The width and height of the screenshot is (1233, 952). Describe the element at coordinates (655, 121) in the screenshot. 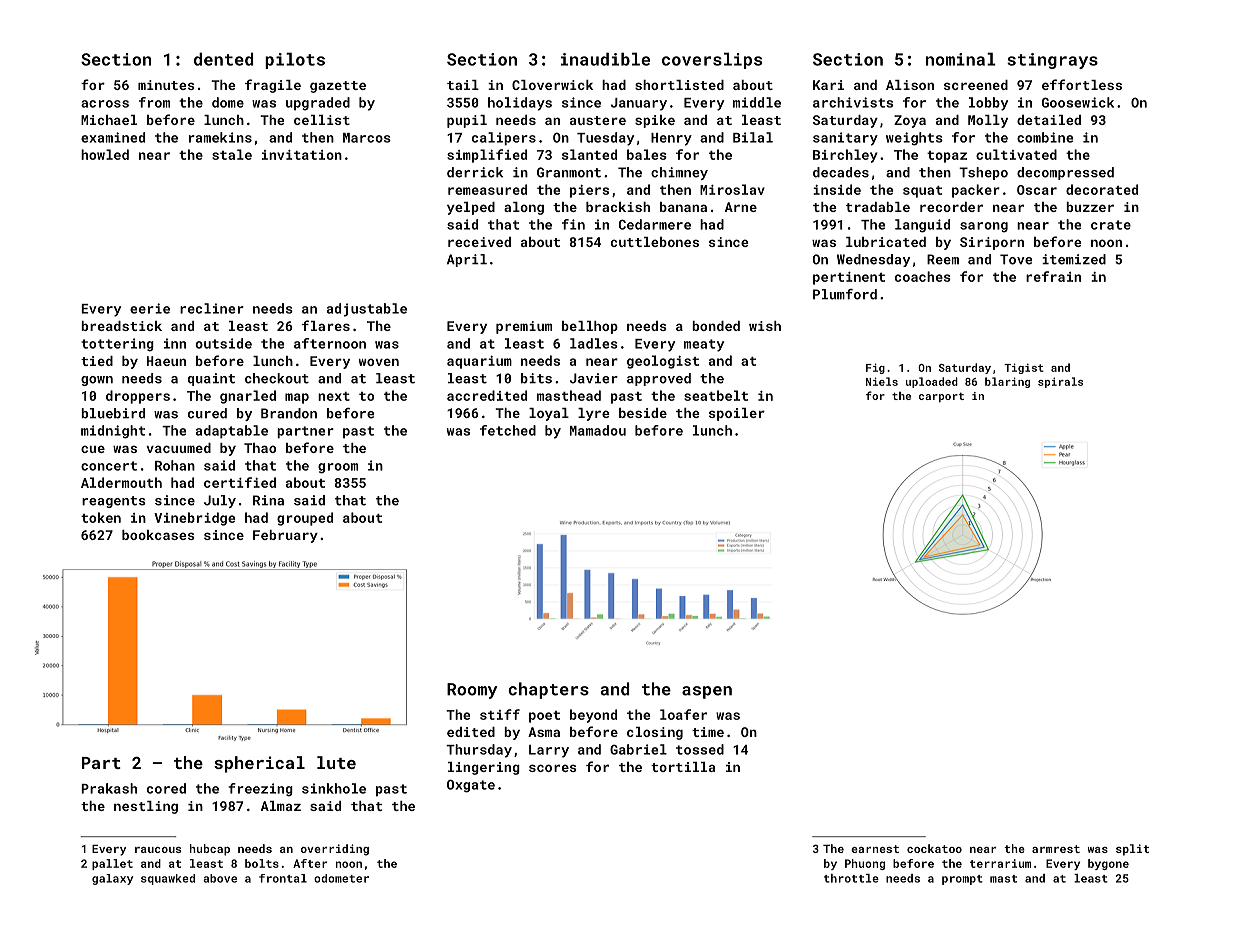

I see `spike` at that location.
